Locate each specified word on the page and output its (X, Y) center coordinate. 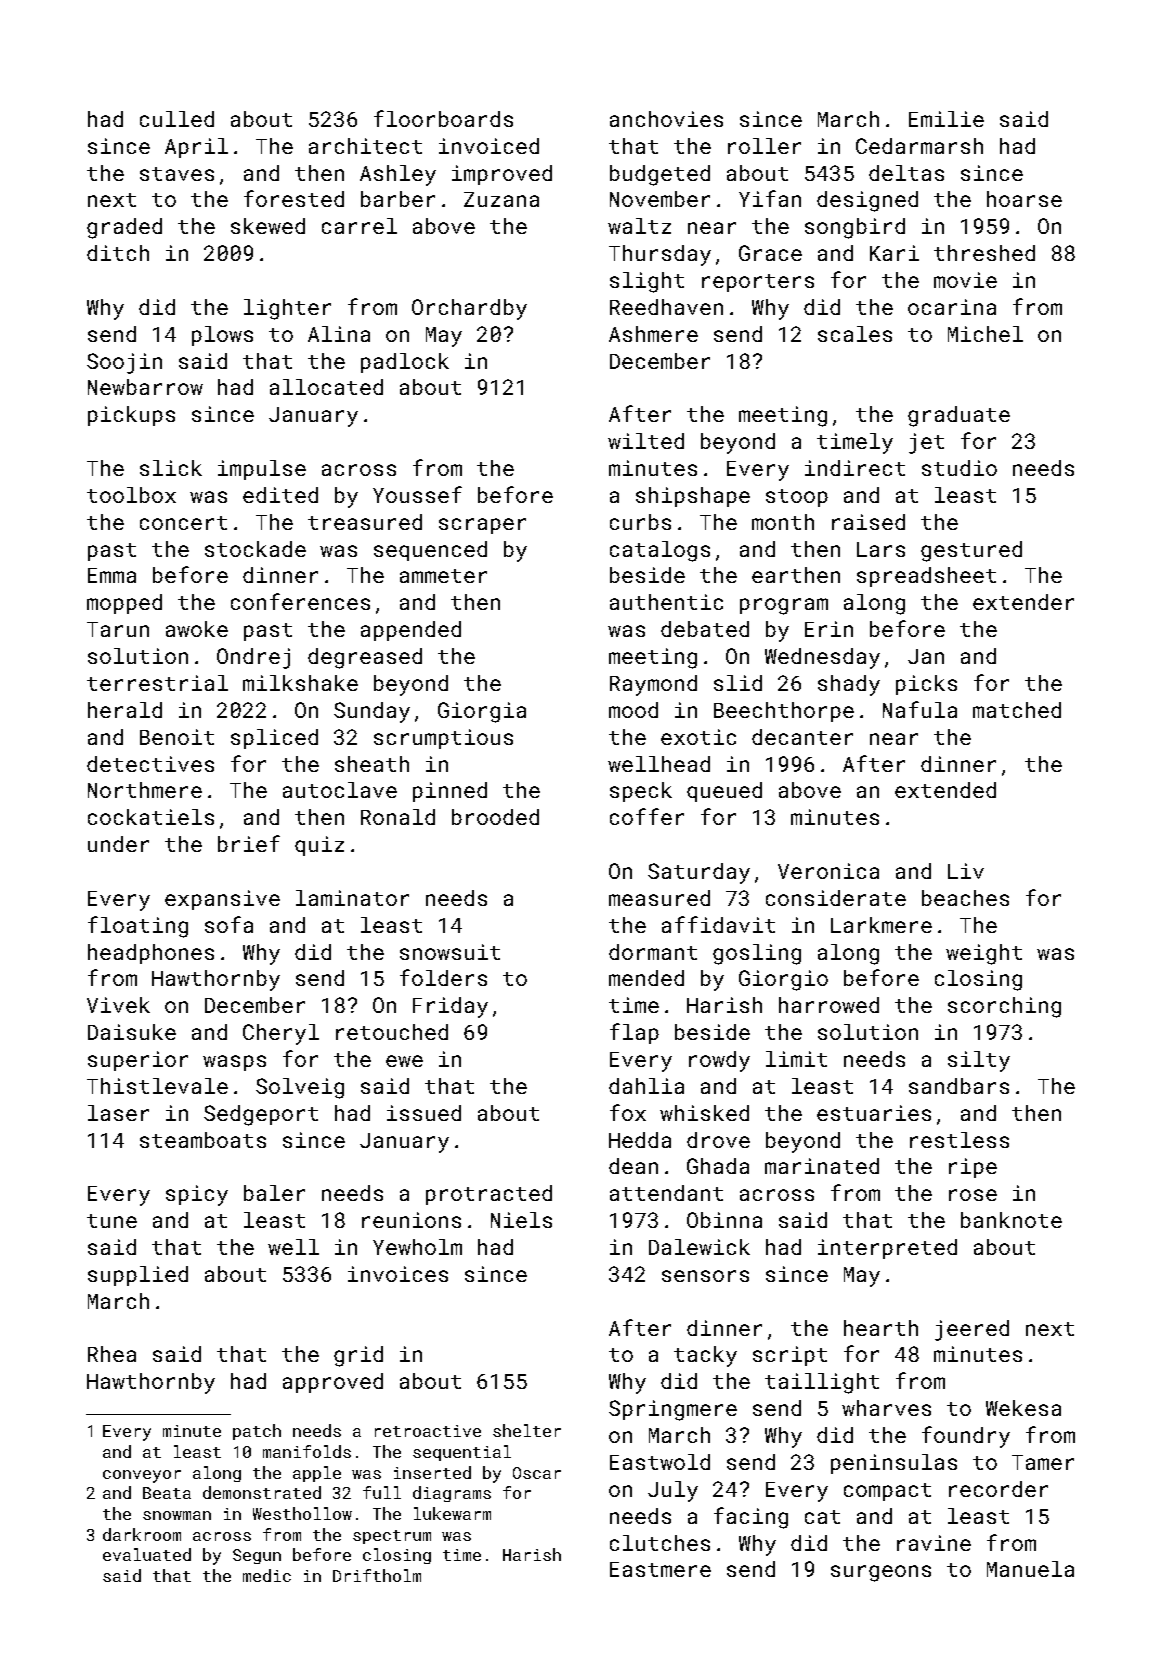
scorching (1004, 1007)
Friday (450, 1007)
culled (177, 119)
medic (267, 1575)
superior (138, 1061)
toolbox (131, 495)
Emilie (946, 119)
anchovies (666, 119)
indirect (855, 468)
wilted (646, 441)
